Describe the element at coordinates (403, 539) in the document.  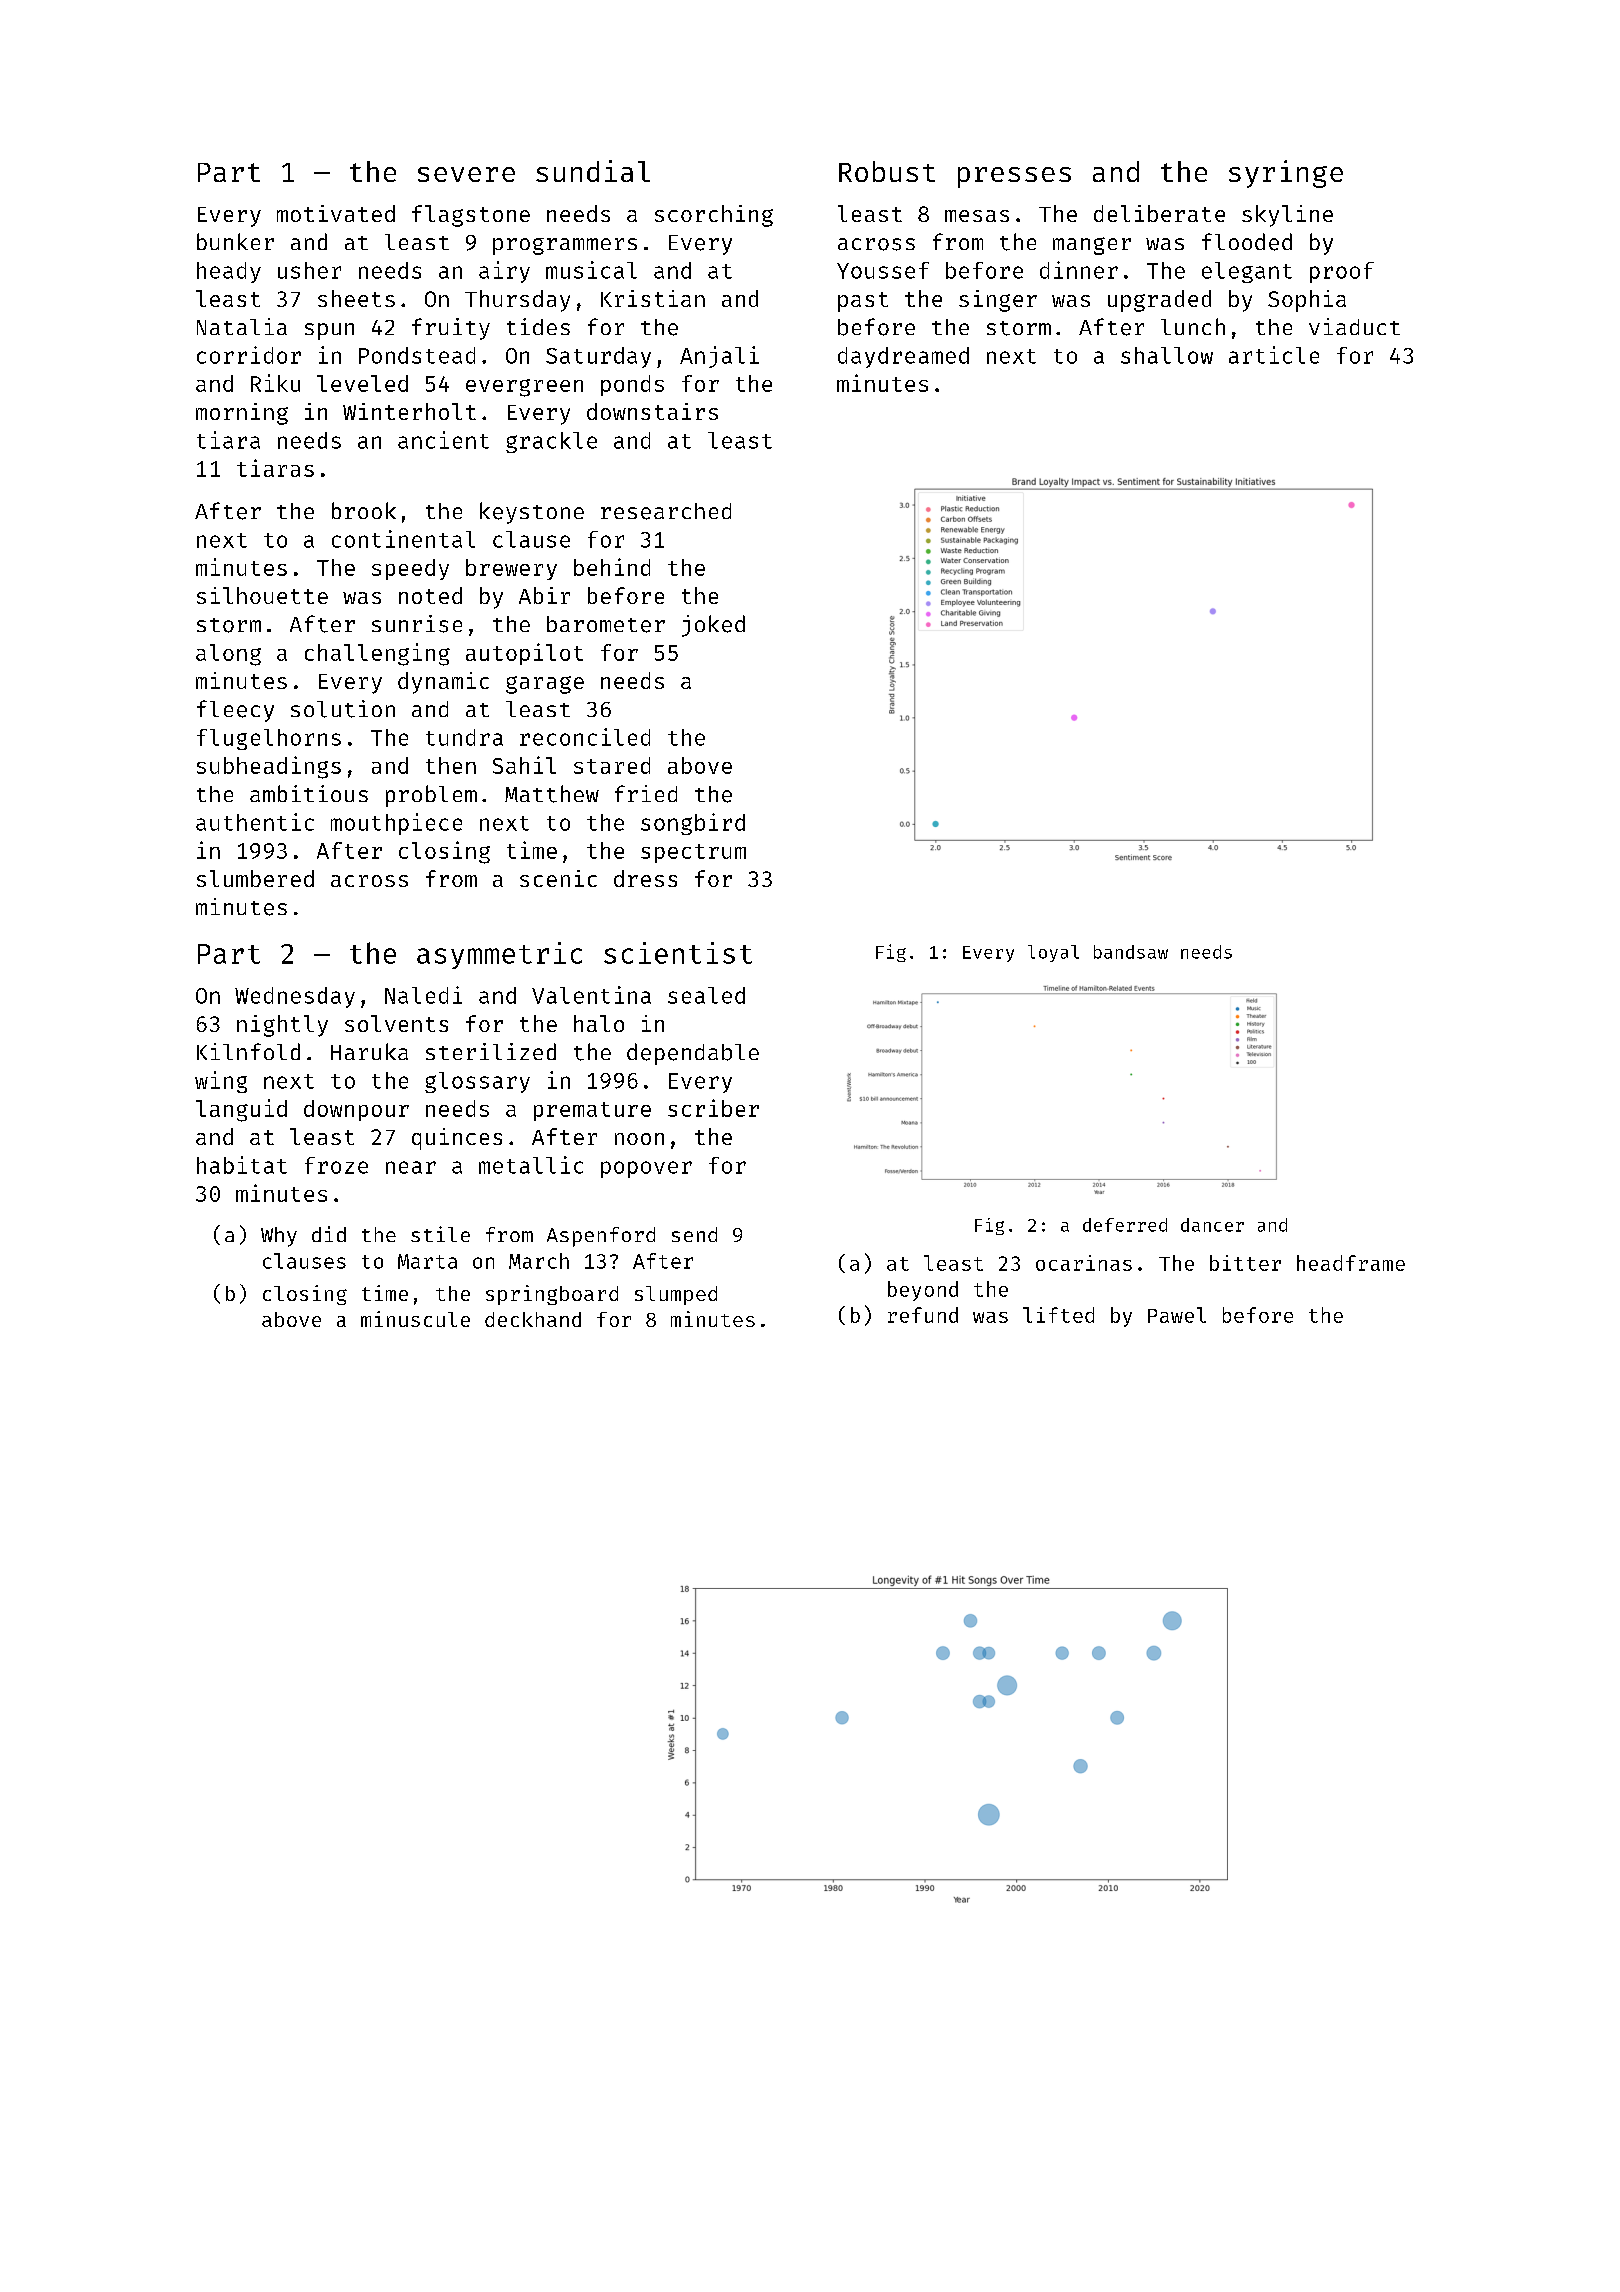
I see `continental` at that location.
